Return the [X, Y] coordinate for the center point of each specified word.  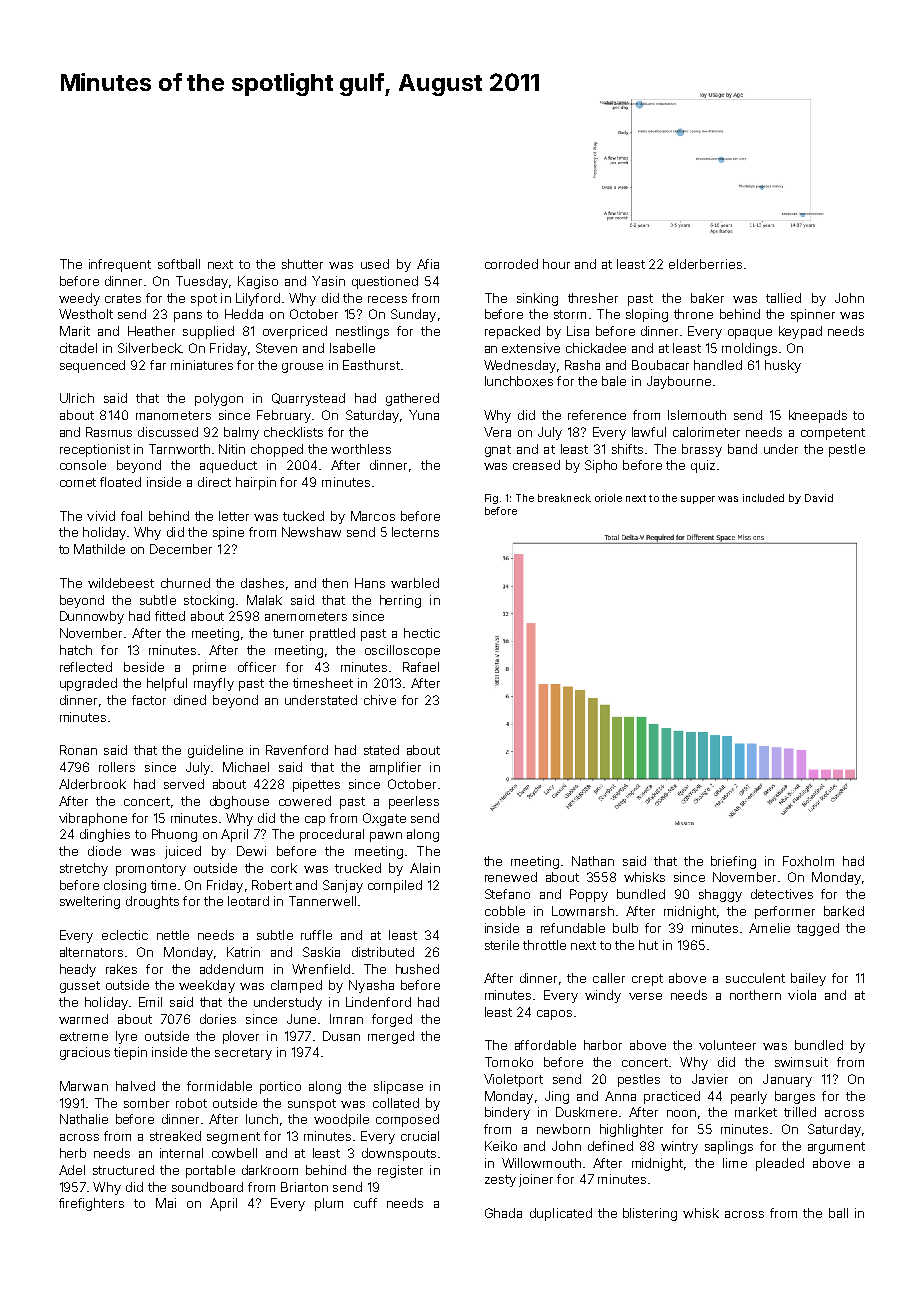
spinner [813, 315]
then [335, 583]
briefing [733, 862]
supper [698, 500]
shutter [302, 264]
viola [802, 995]
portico [280, 1087]
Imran [346, 1019]
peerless [414, 802]
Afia [428, 264]
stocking [209, 601]
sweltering [90, 902]
